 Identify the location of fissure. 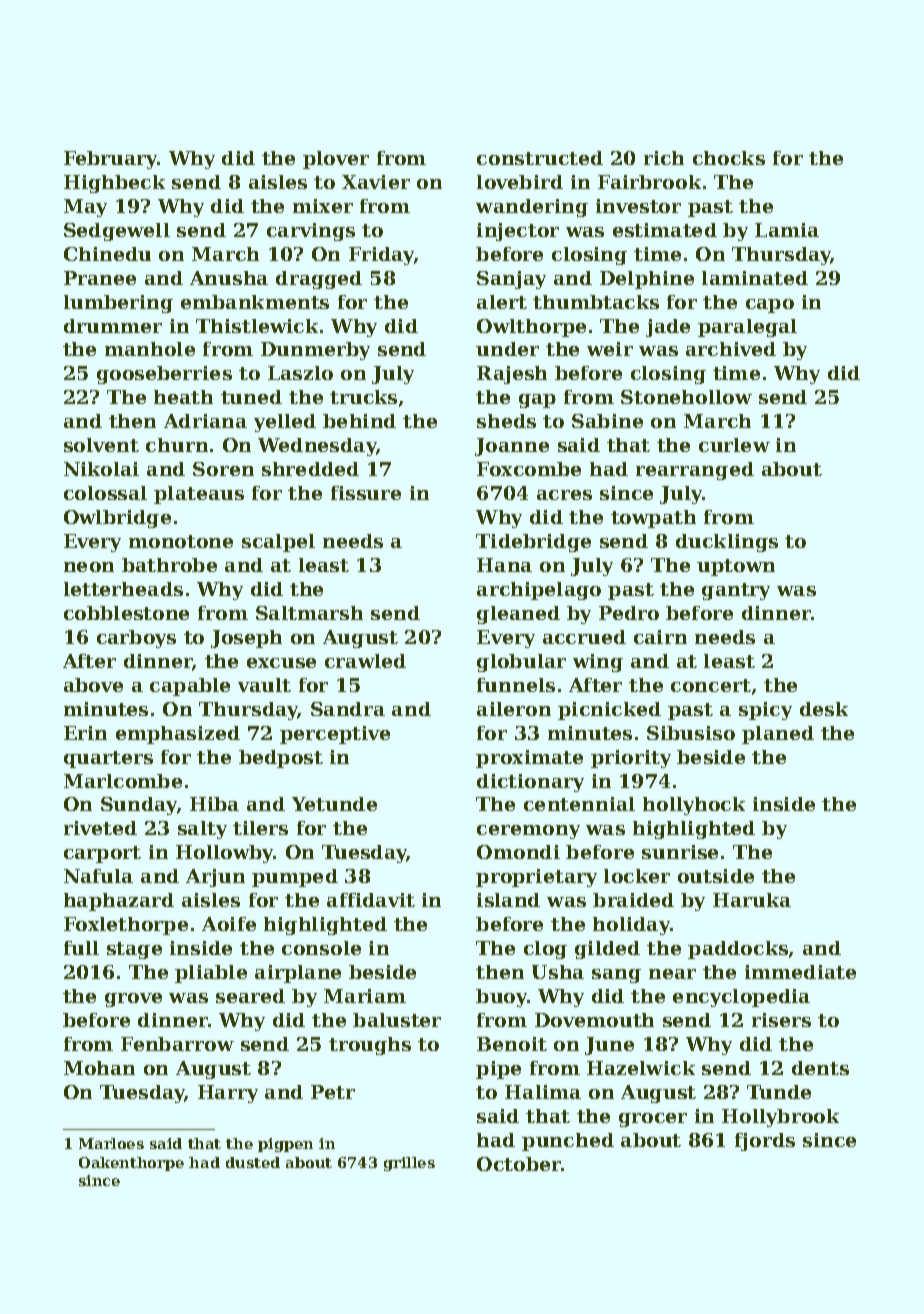
(366, 493).
